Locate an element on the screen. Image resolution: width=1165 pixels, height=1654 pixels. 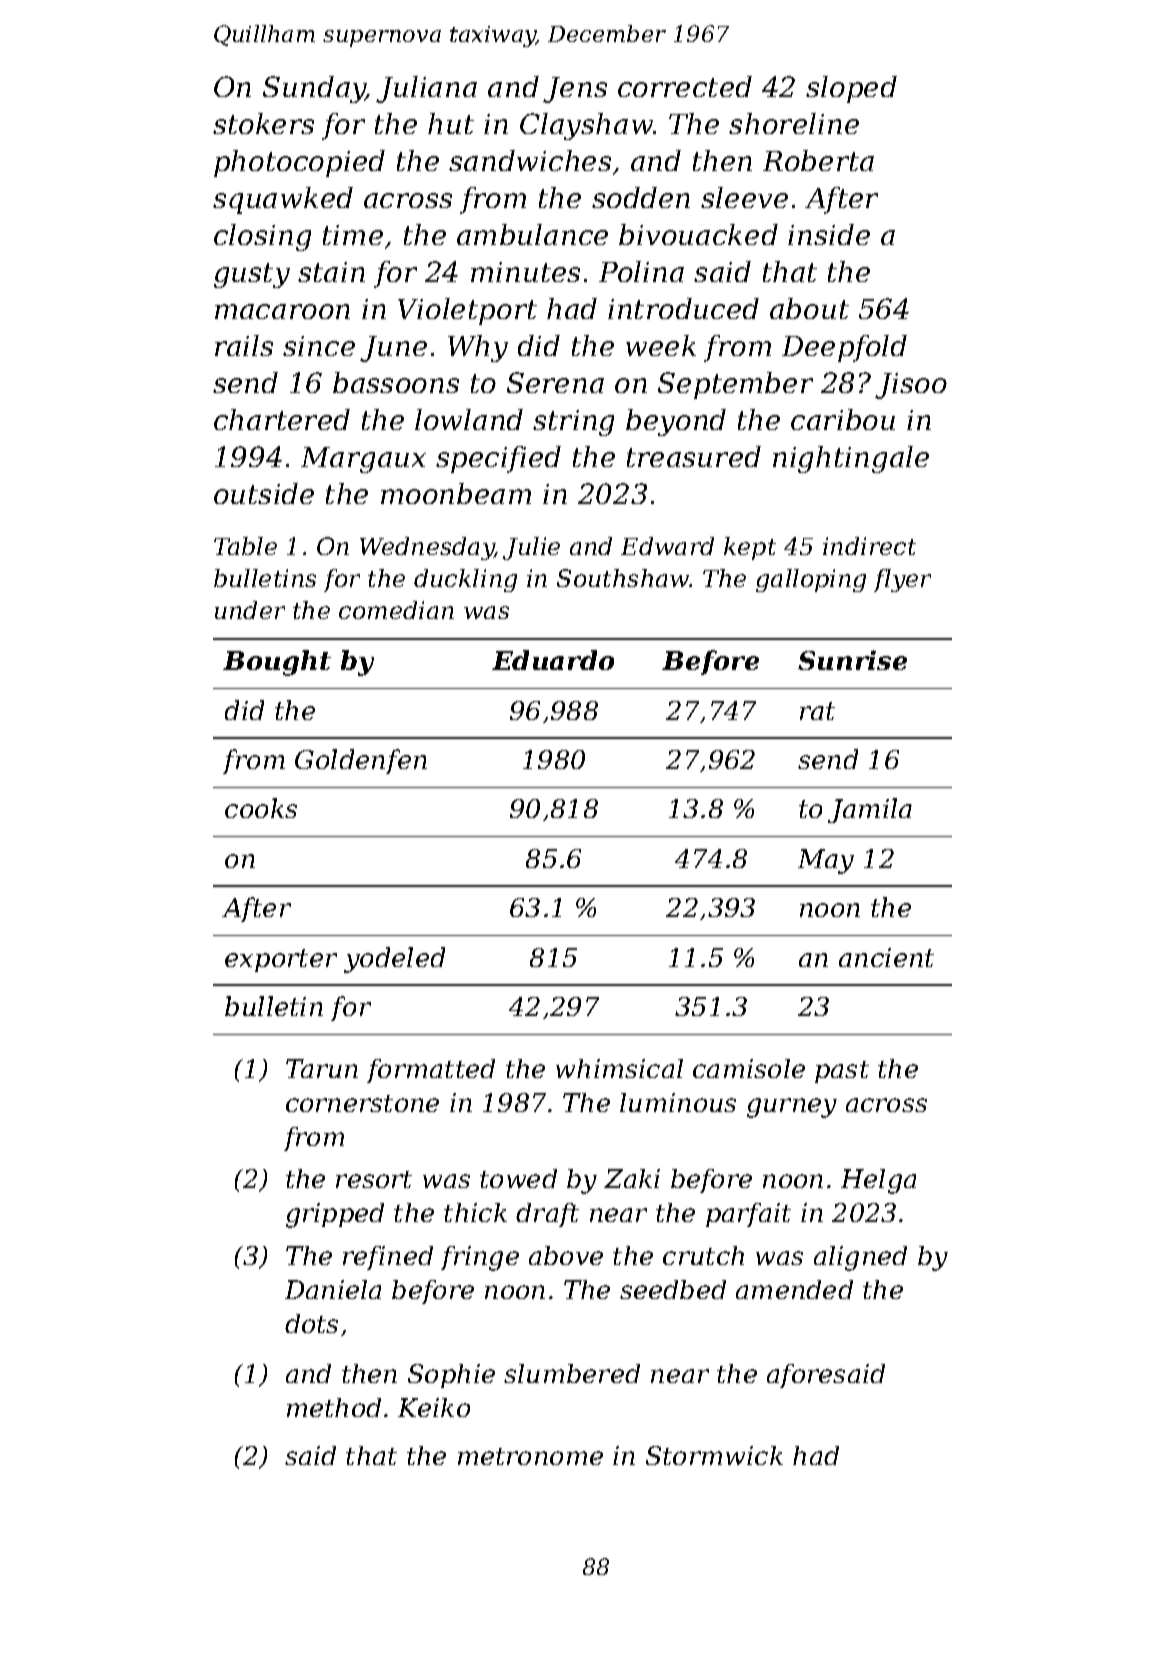
Goldenfen is located at coordinates (361, 761).
